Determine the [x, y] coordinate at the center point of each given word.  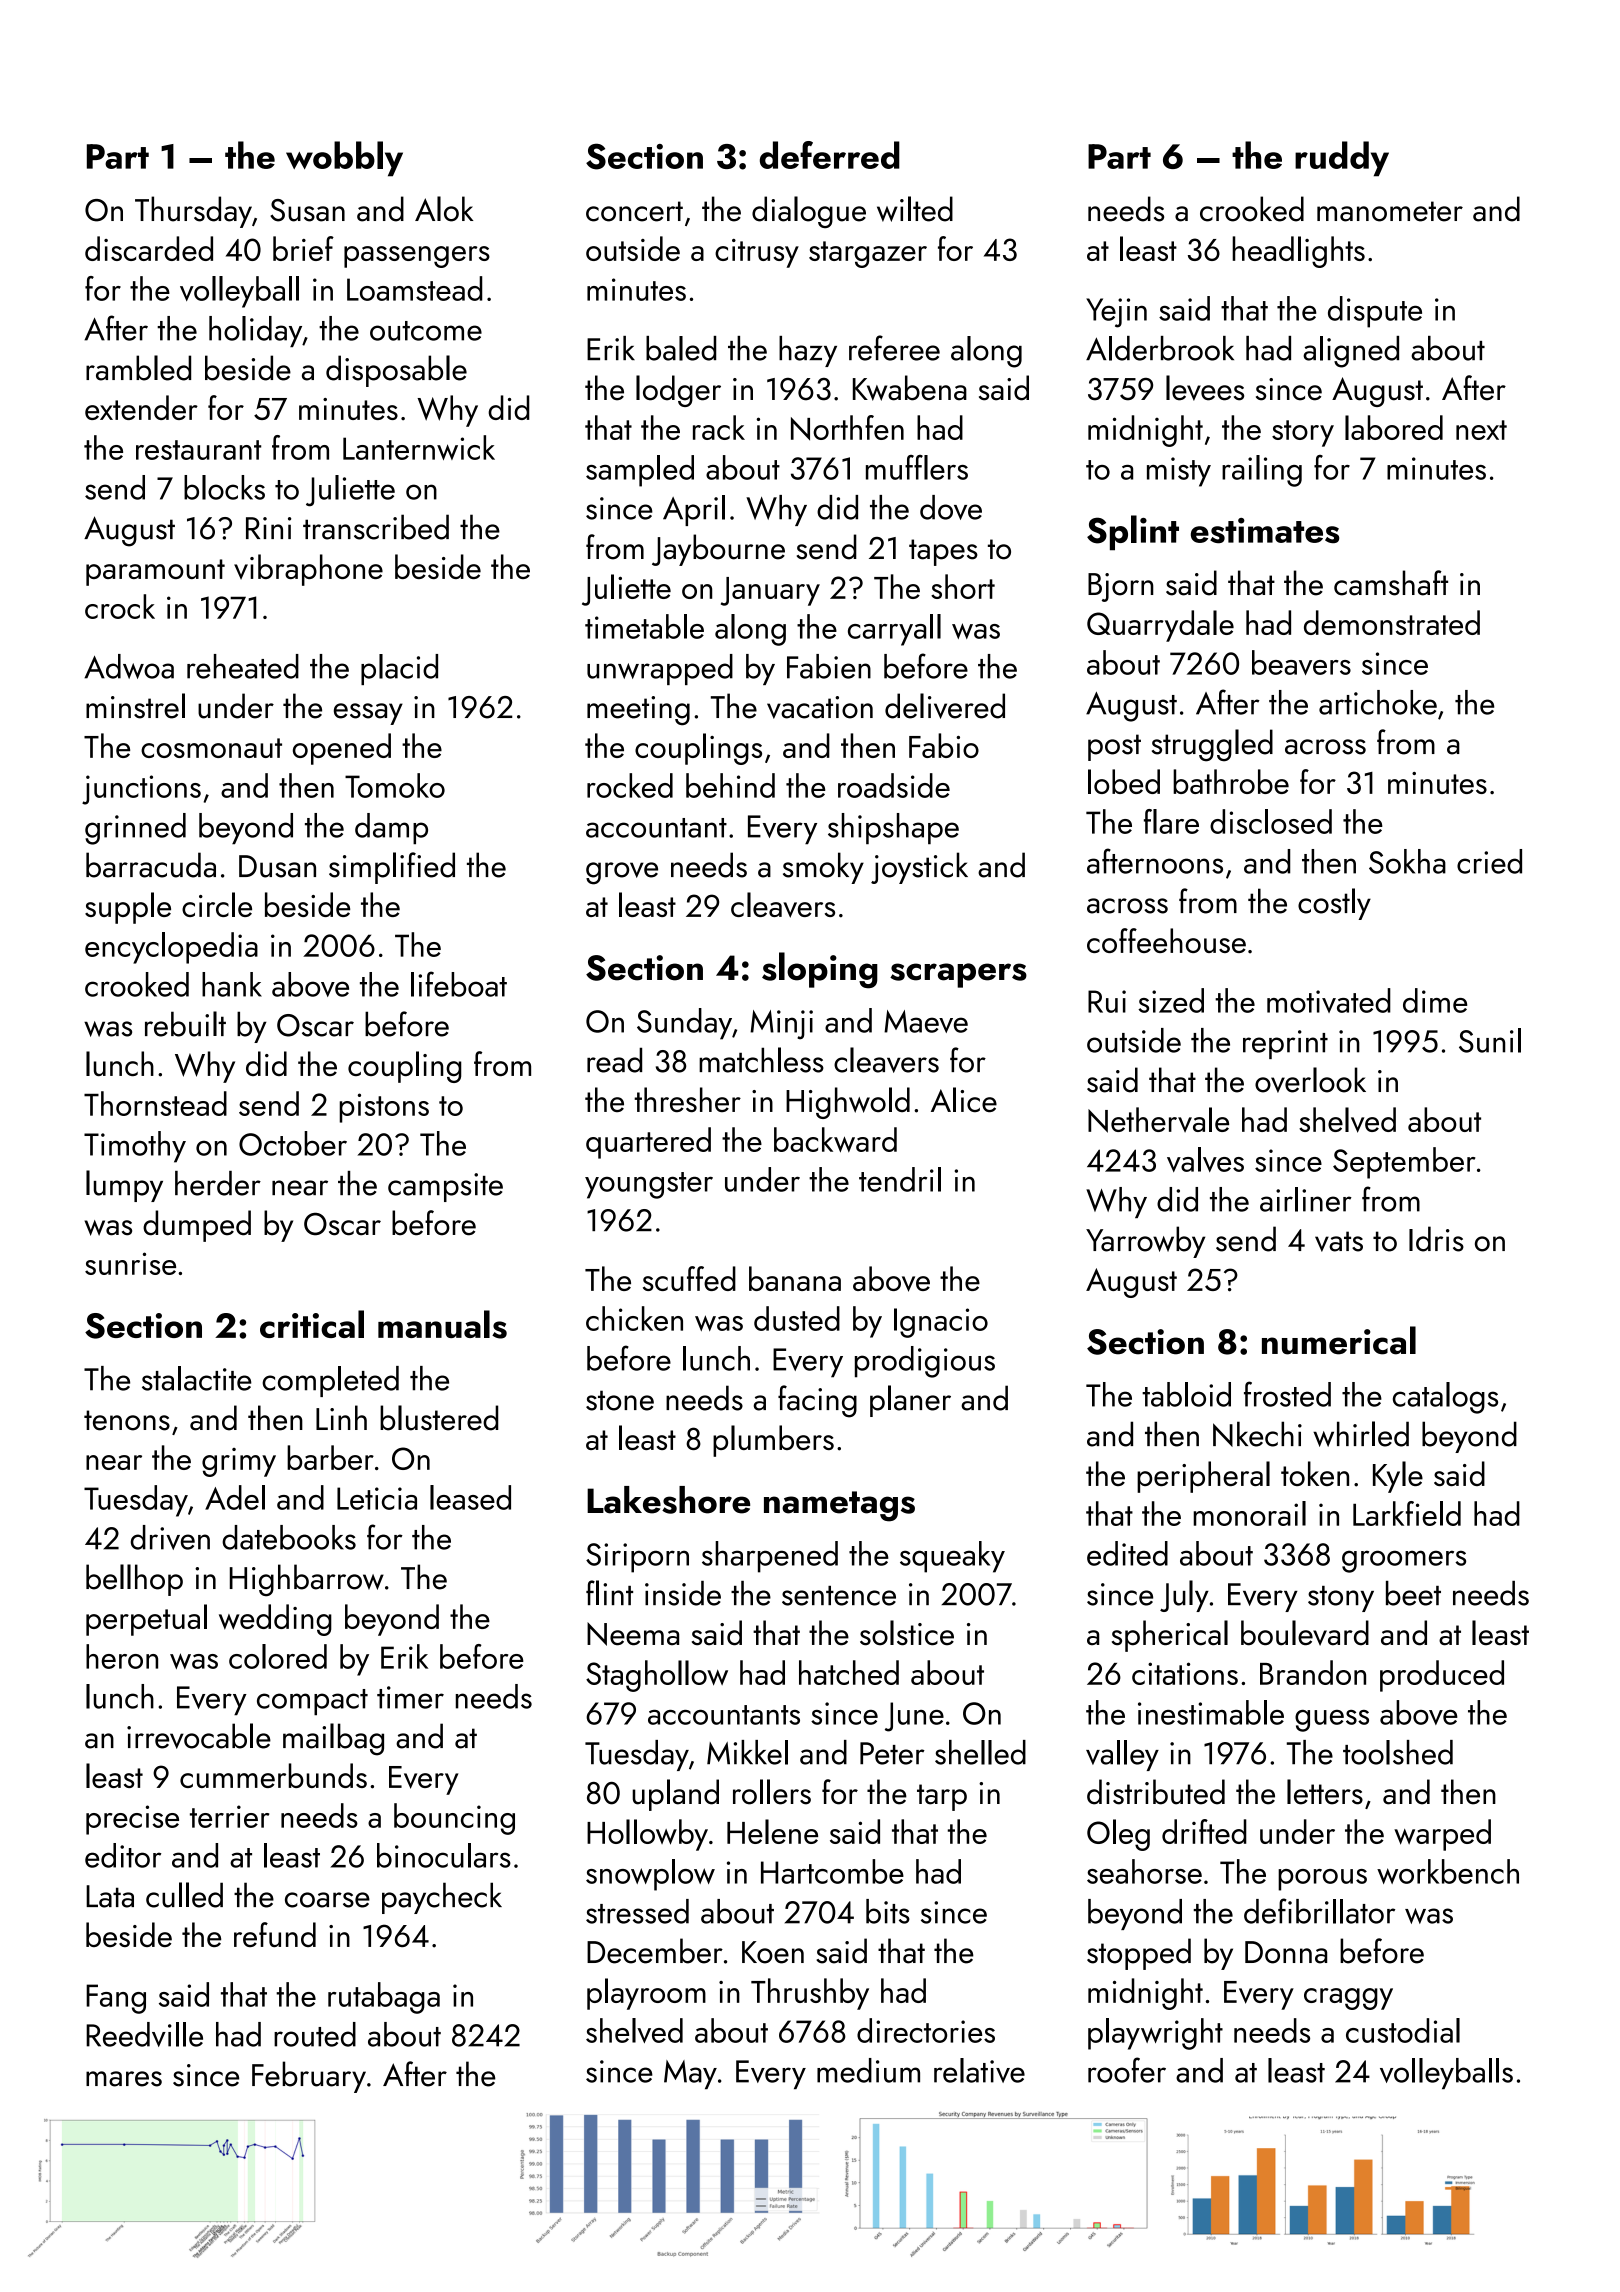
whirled [1361, 1434]
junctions [141, 790]
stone [620, 1400]
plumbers [773, 1441]
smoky [823, 868]
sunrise [130, 1263]
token [1315, 1473]
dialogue [809, 212]
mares [124, 2079]
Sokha [1407, 861]
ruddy [1342, 159]
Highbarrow [307, 1580]
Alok [444, 209]
